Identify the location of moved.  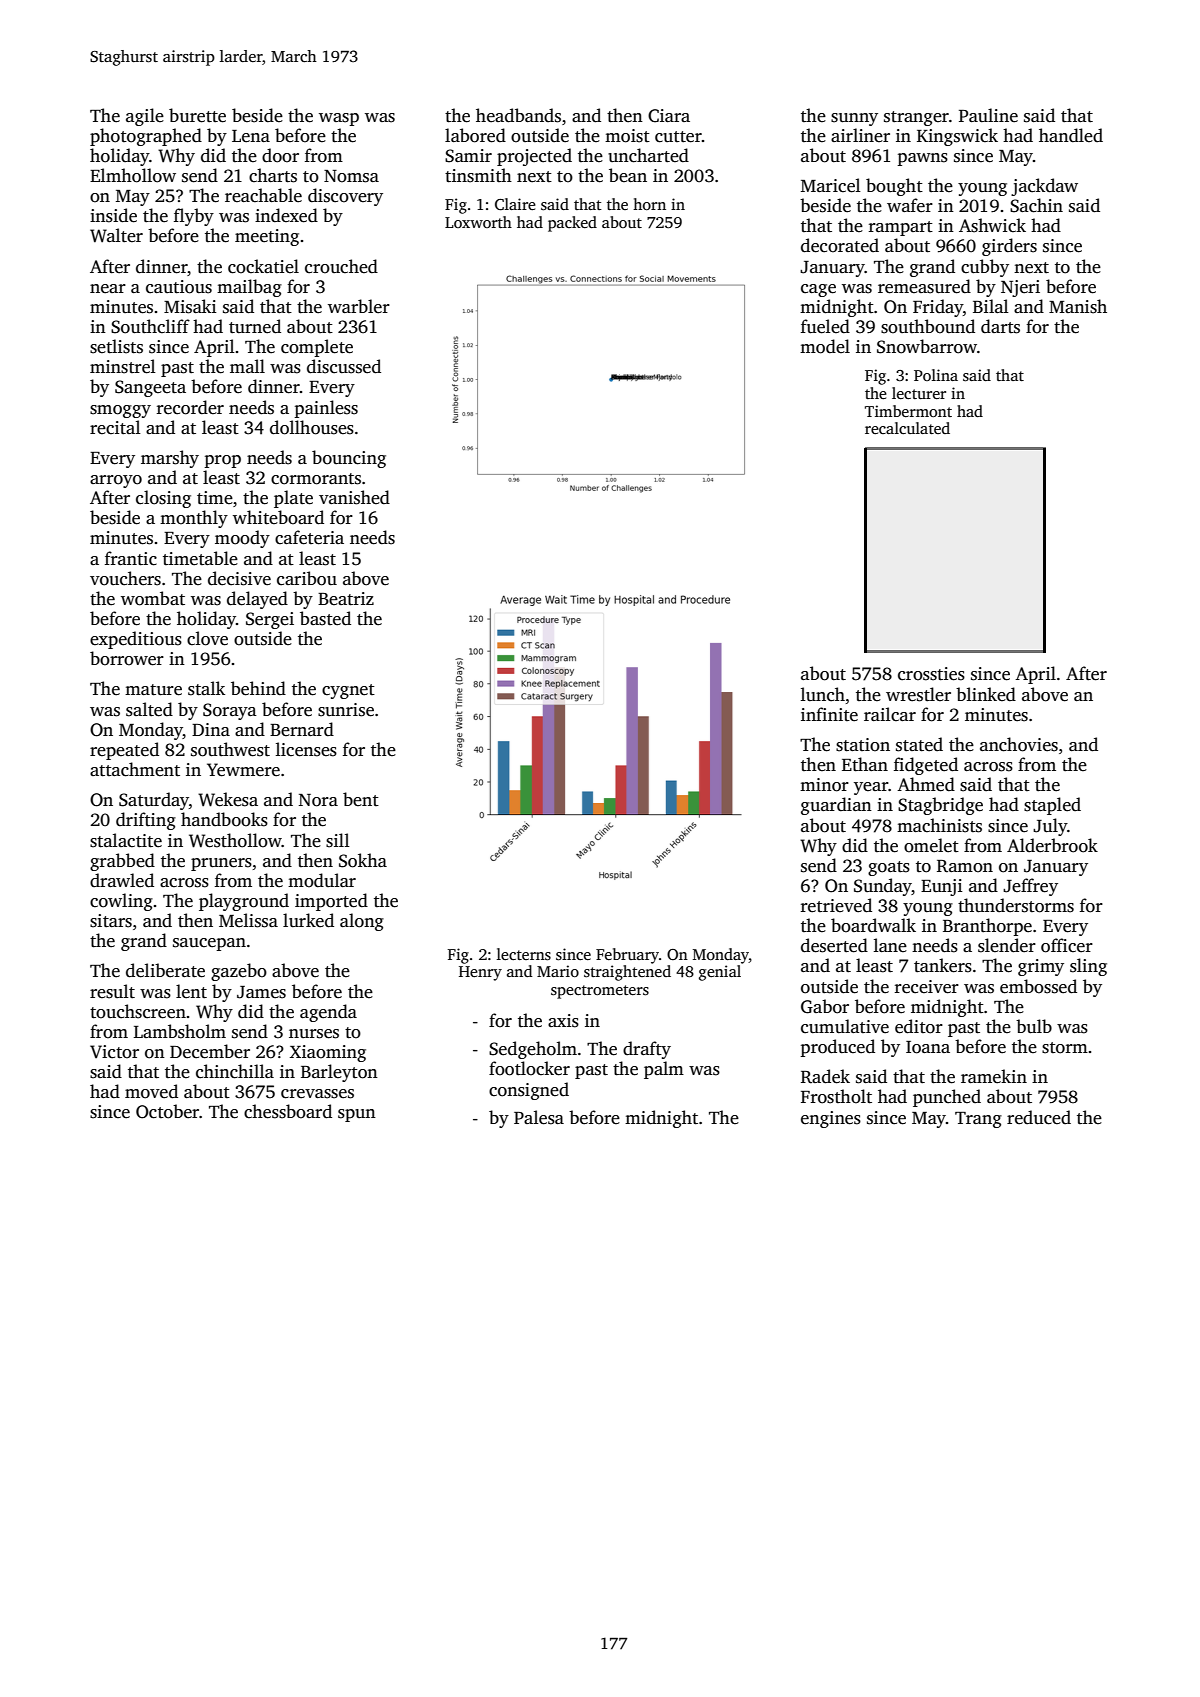
(151, 1091).
